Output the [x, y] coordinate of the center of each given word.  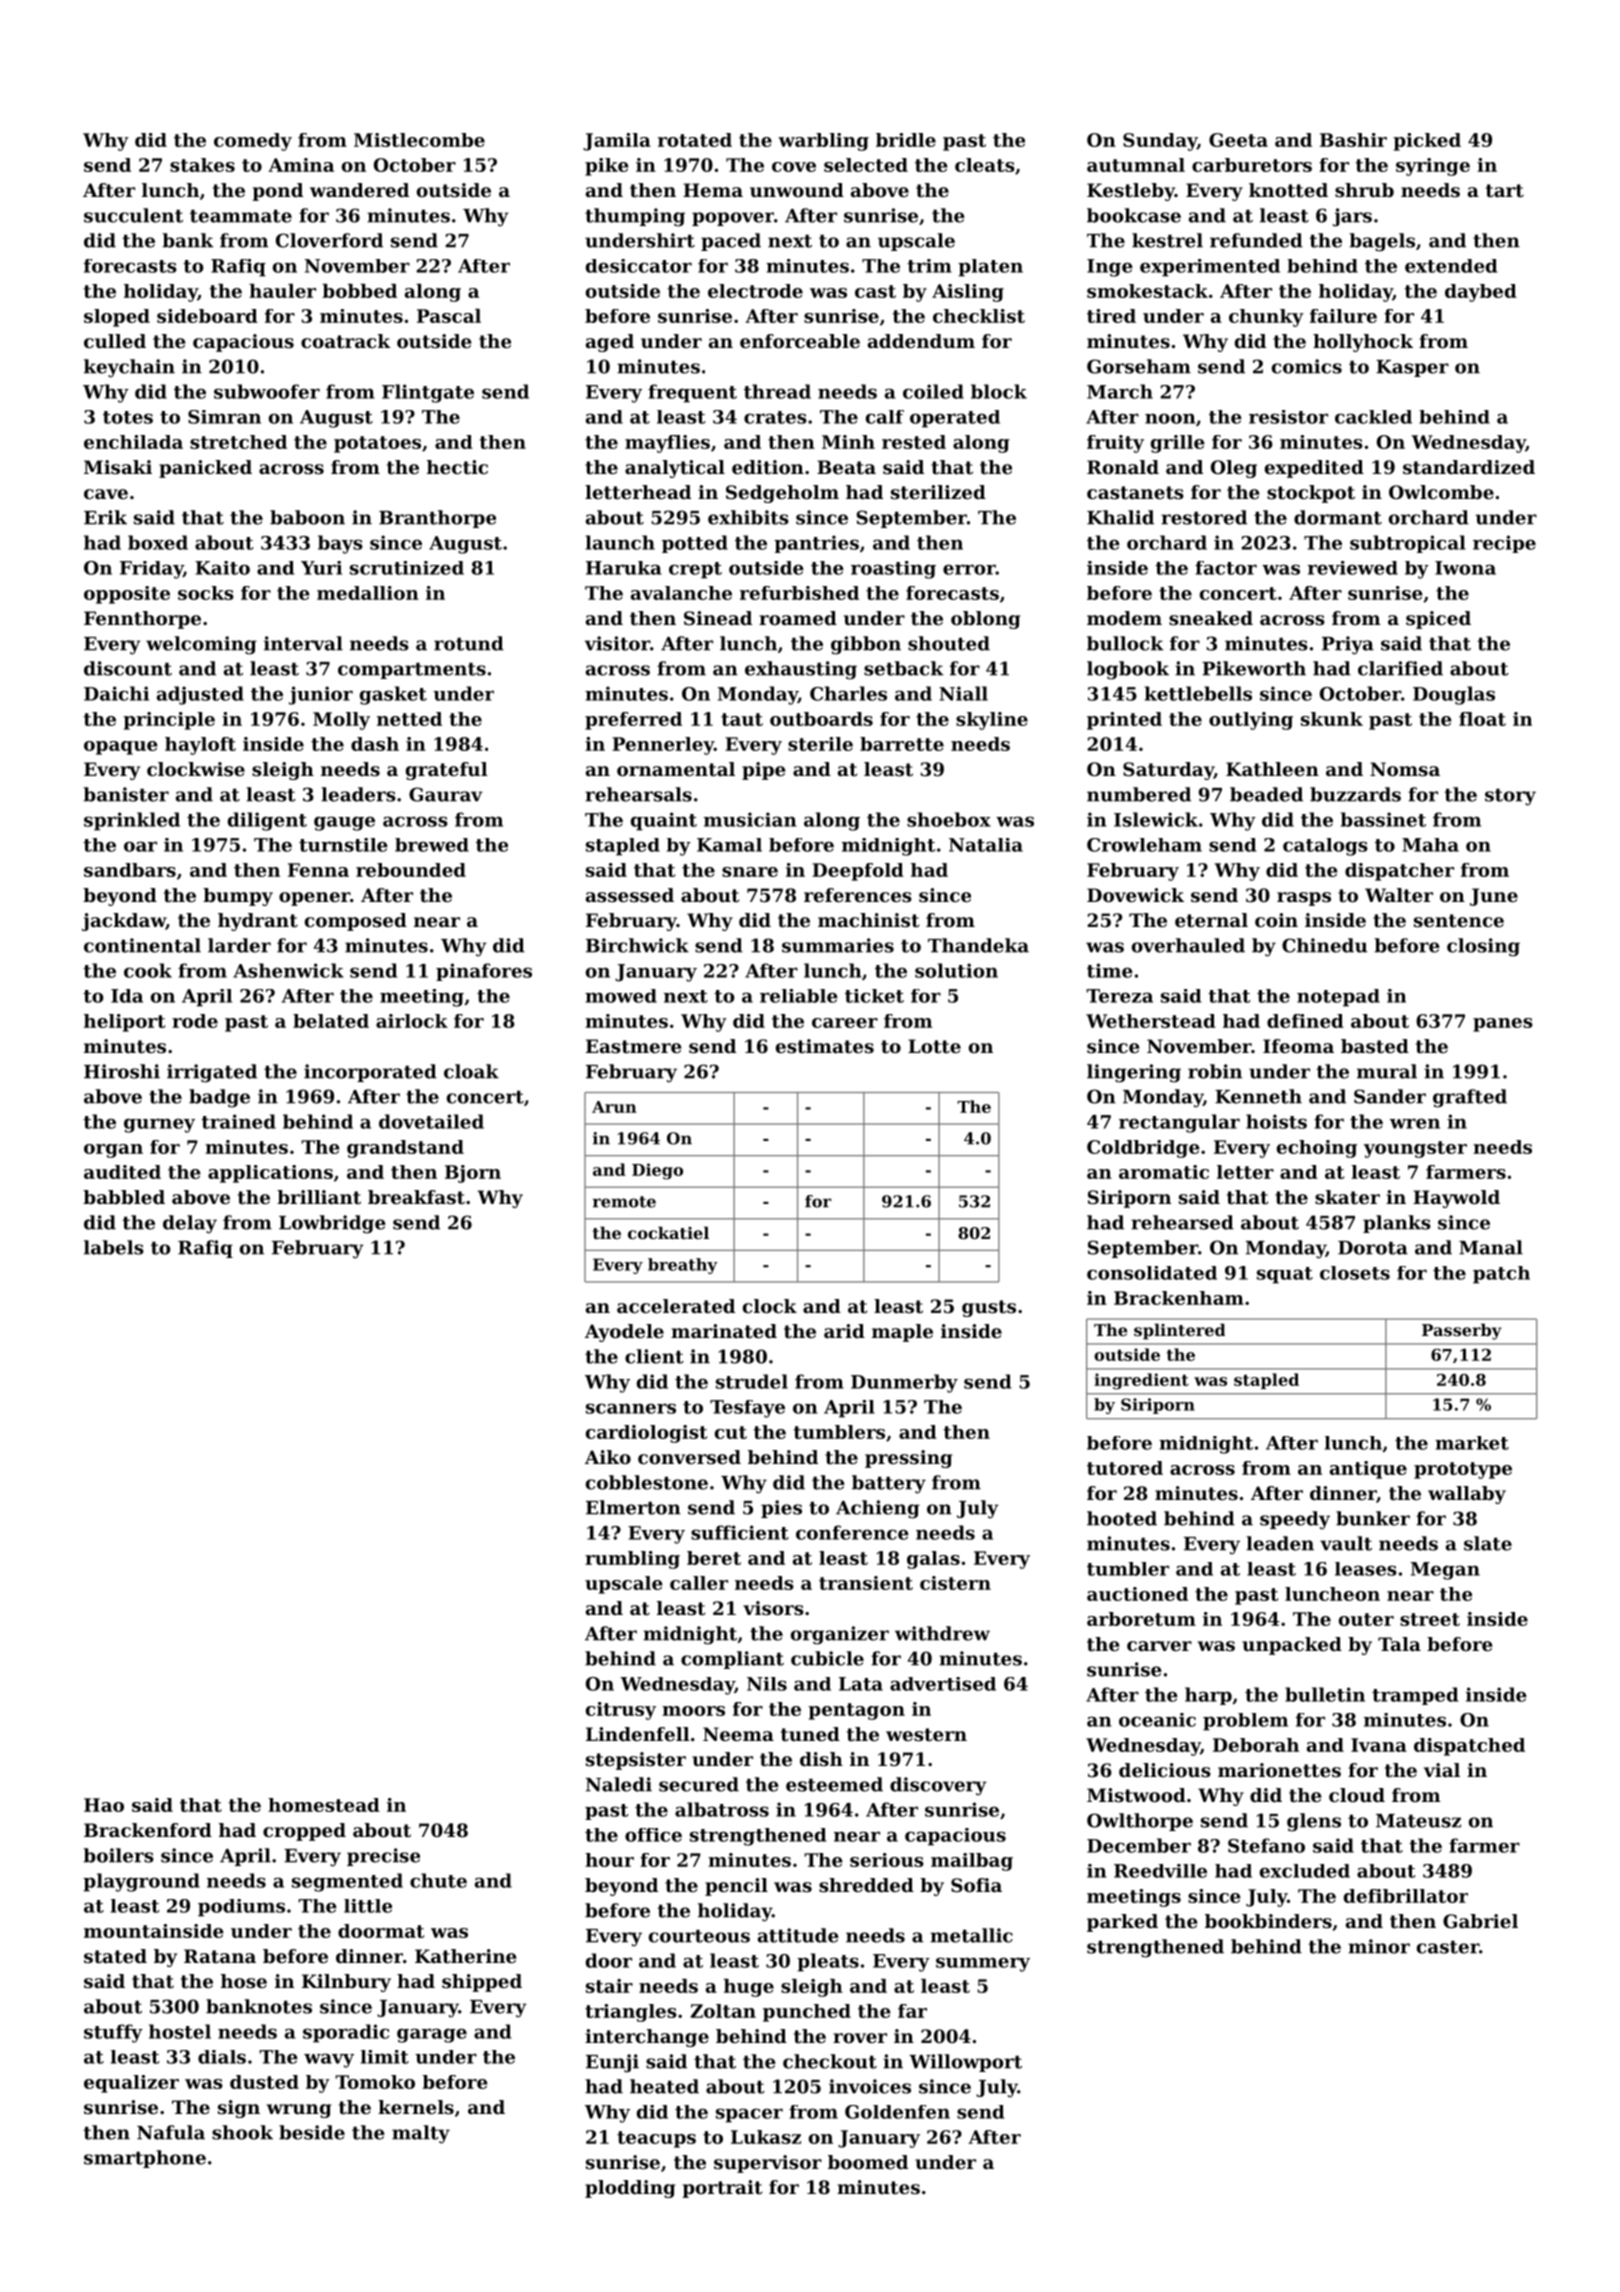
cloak [471, 1071]
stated [115, 1956]
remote [624, 1202]
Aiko [608, 1457]
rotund [469, 643]
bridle [906, 140]
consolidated [1152, 1273]
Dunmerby [904, 1383]
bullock [1125, 643]
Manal [1491, 1247]
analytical [675, 469]
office [653, 1835]
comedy [253, 142]
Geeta [1238, 140]
